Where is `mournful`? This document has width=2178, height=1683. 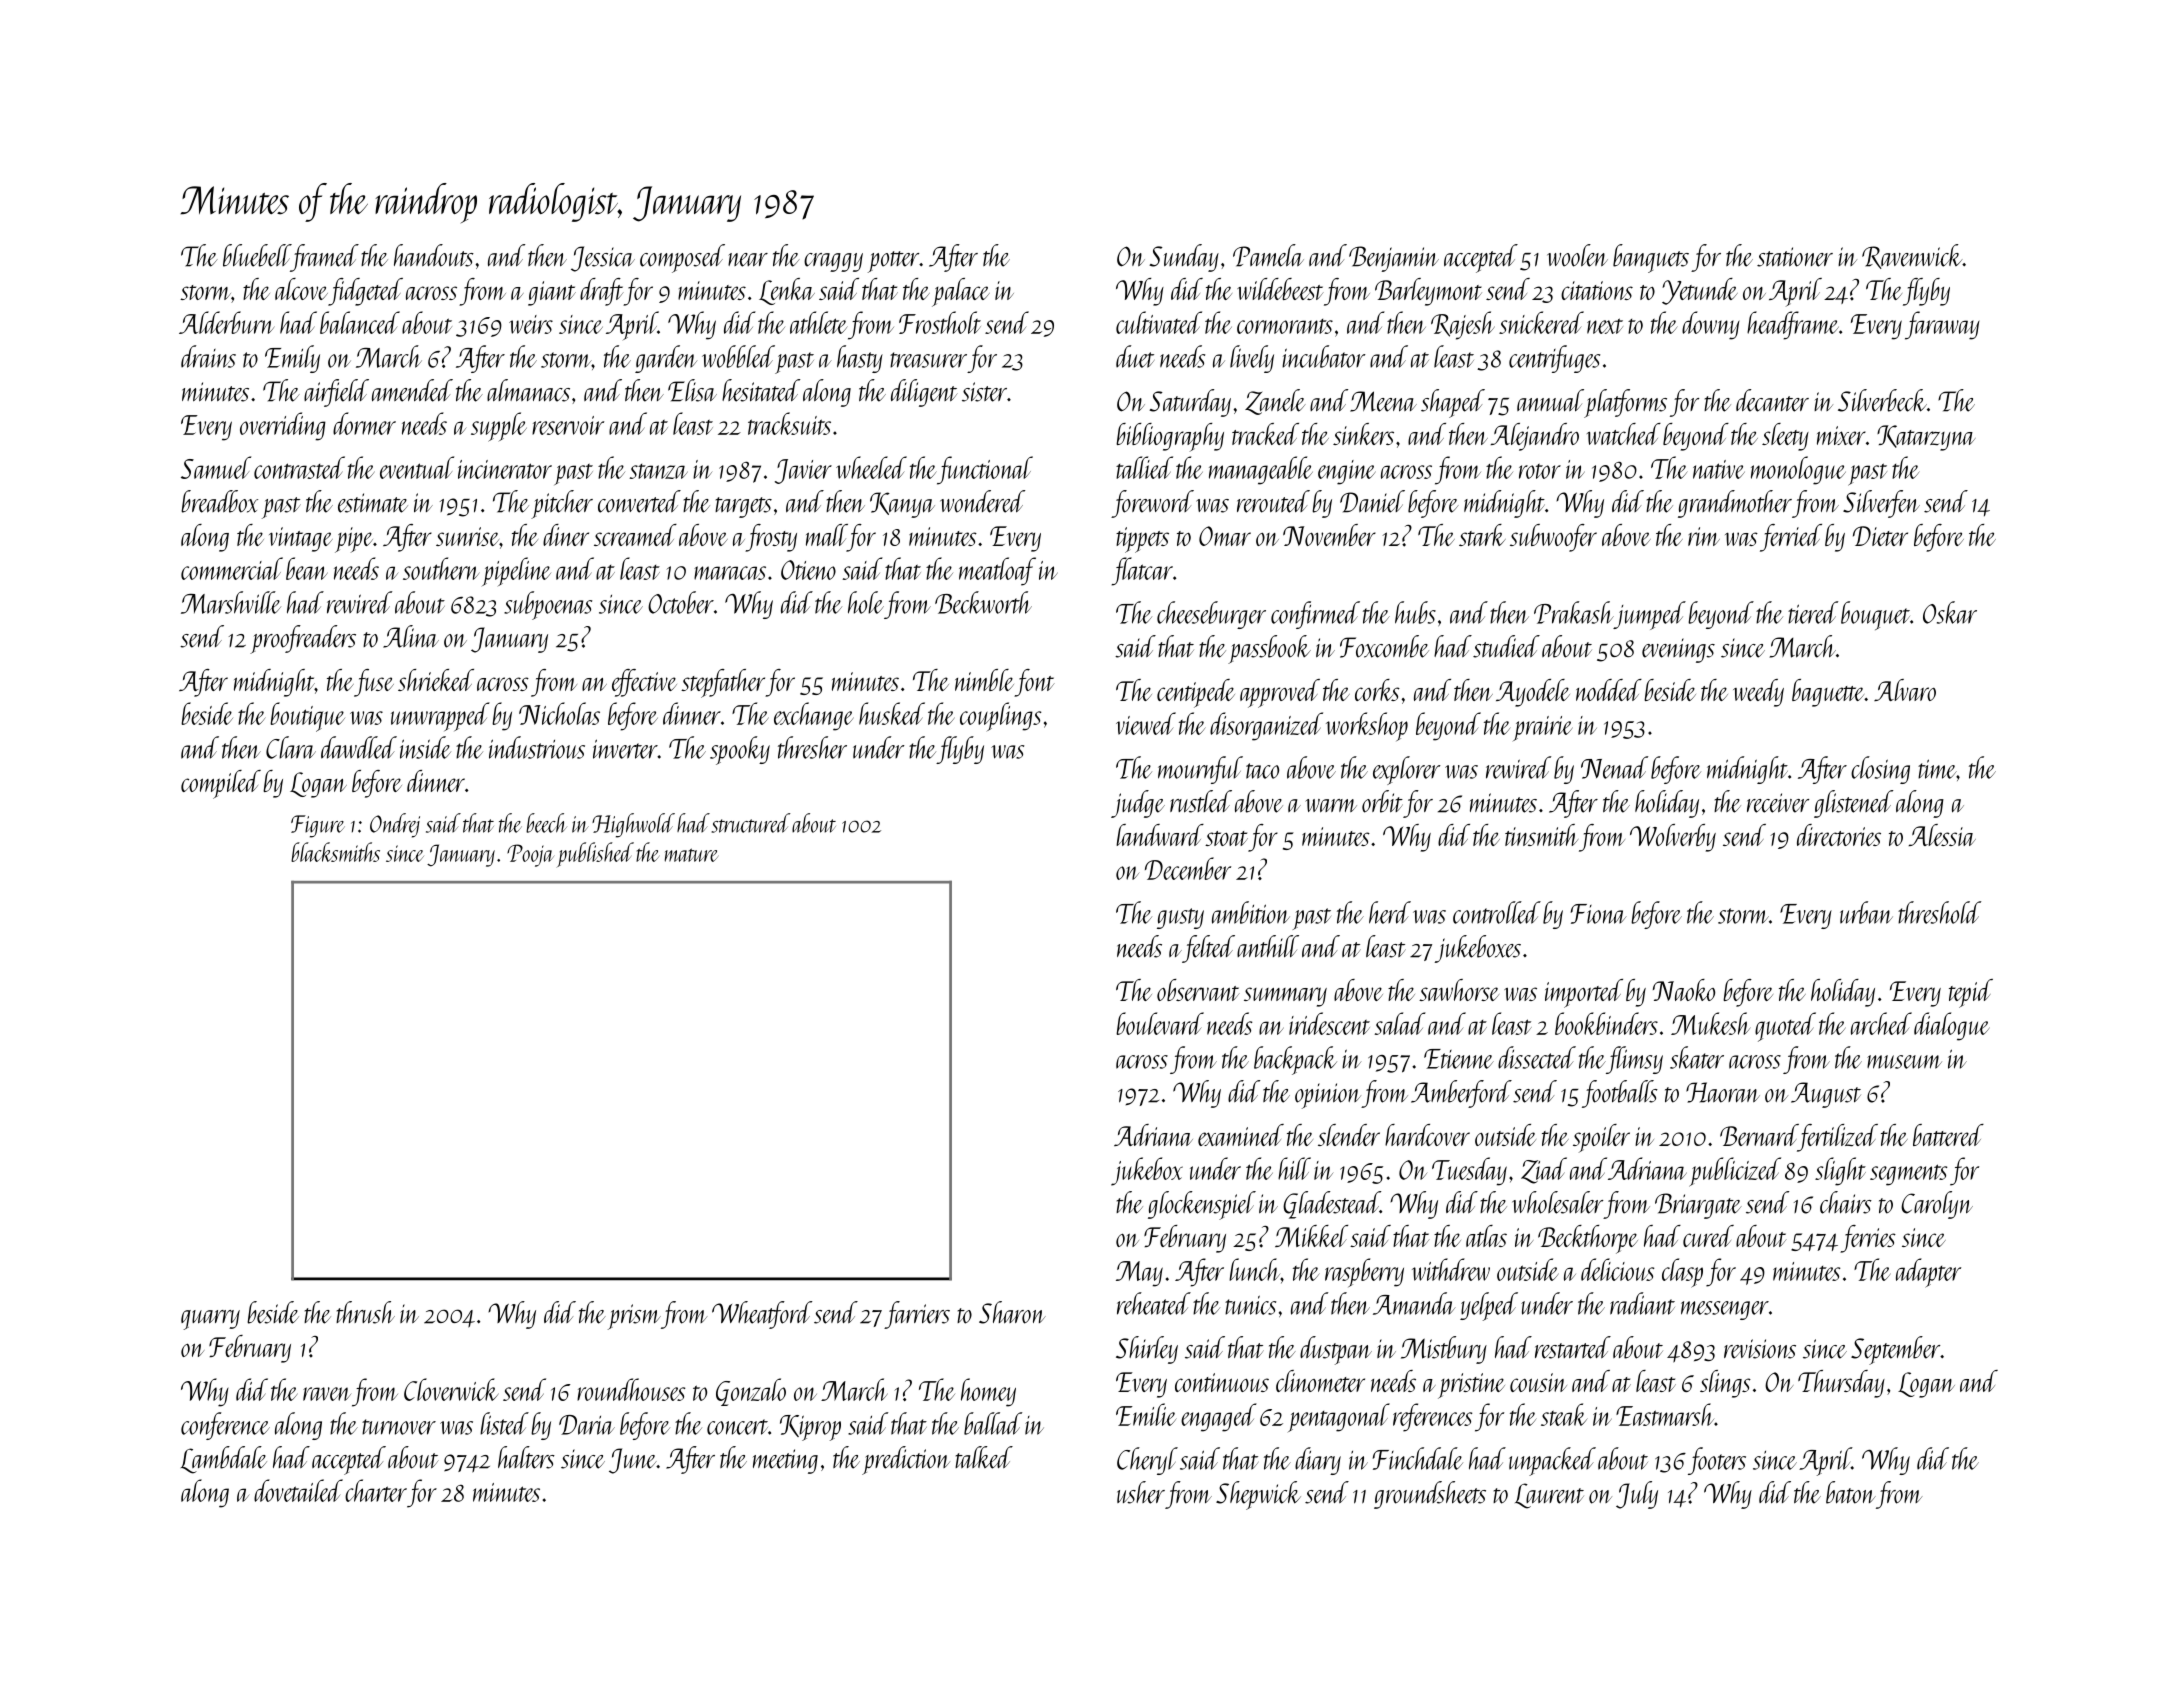 mournful is located at coordinates (1200, 770).
